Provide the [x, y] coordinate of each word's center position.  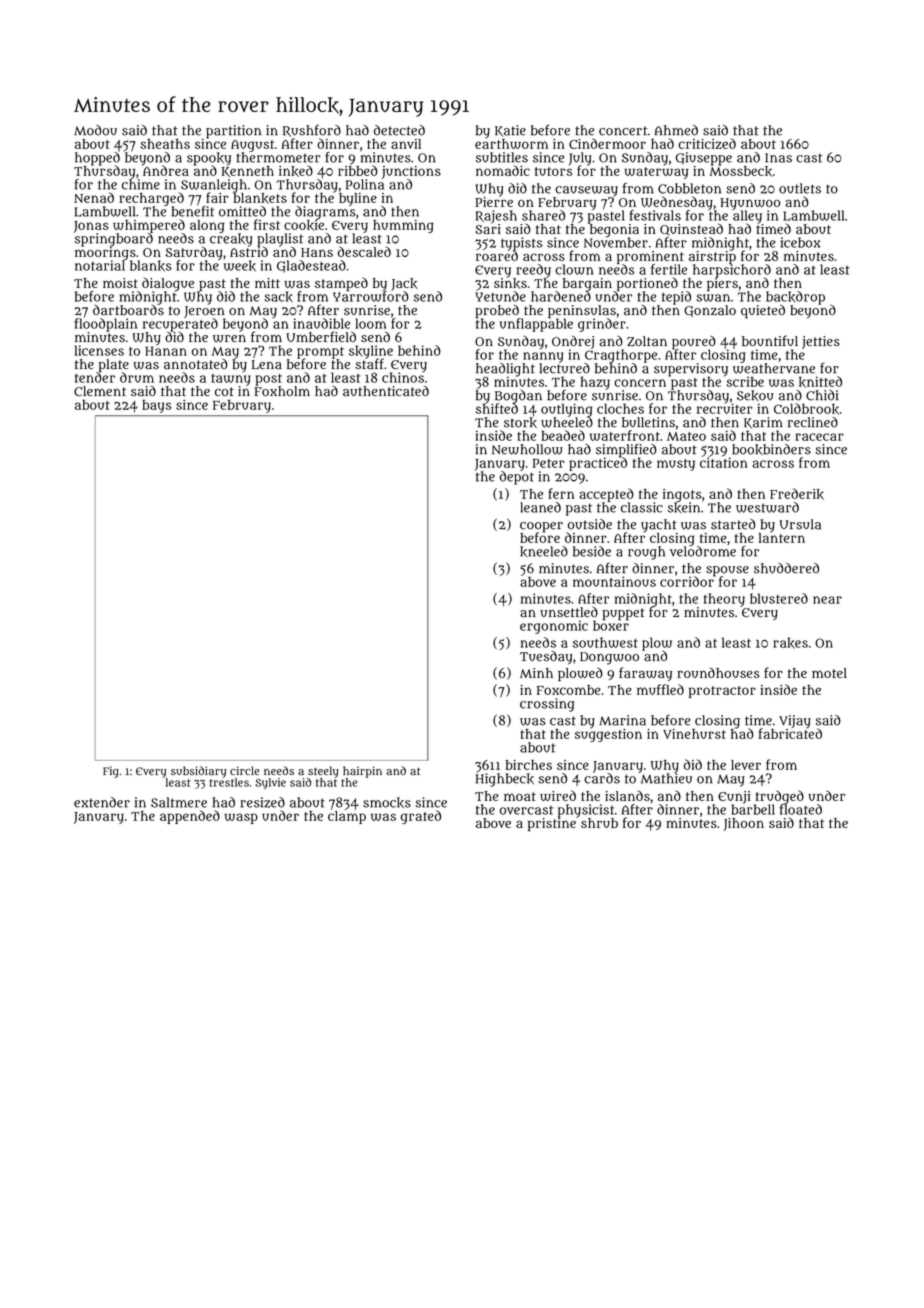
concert [623, 131]
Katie [510, 131]
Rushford [312, 130]
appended [190, 817]
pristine [552, 824]
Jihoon [743, 824]
